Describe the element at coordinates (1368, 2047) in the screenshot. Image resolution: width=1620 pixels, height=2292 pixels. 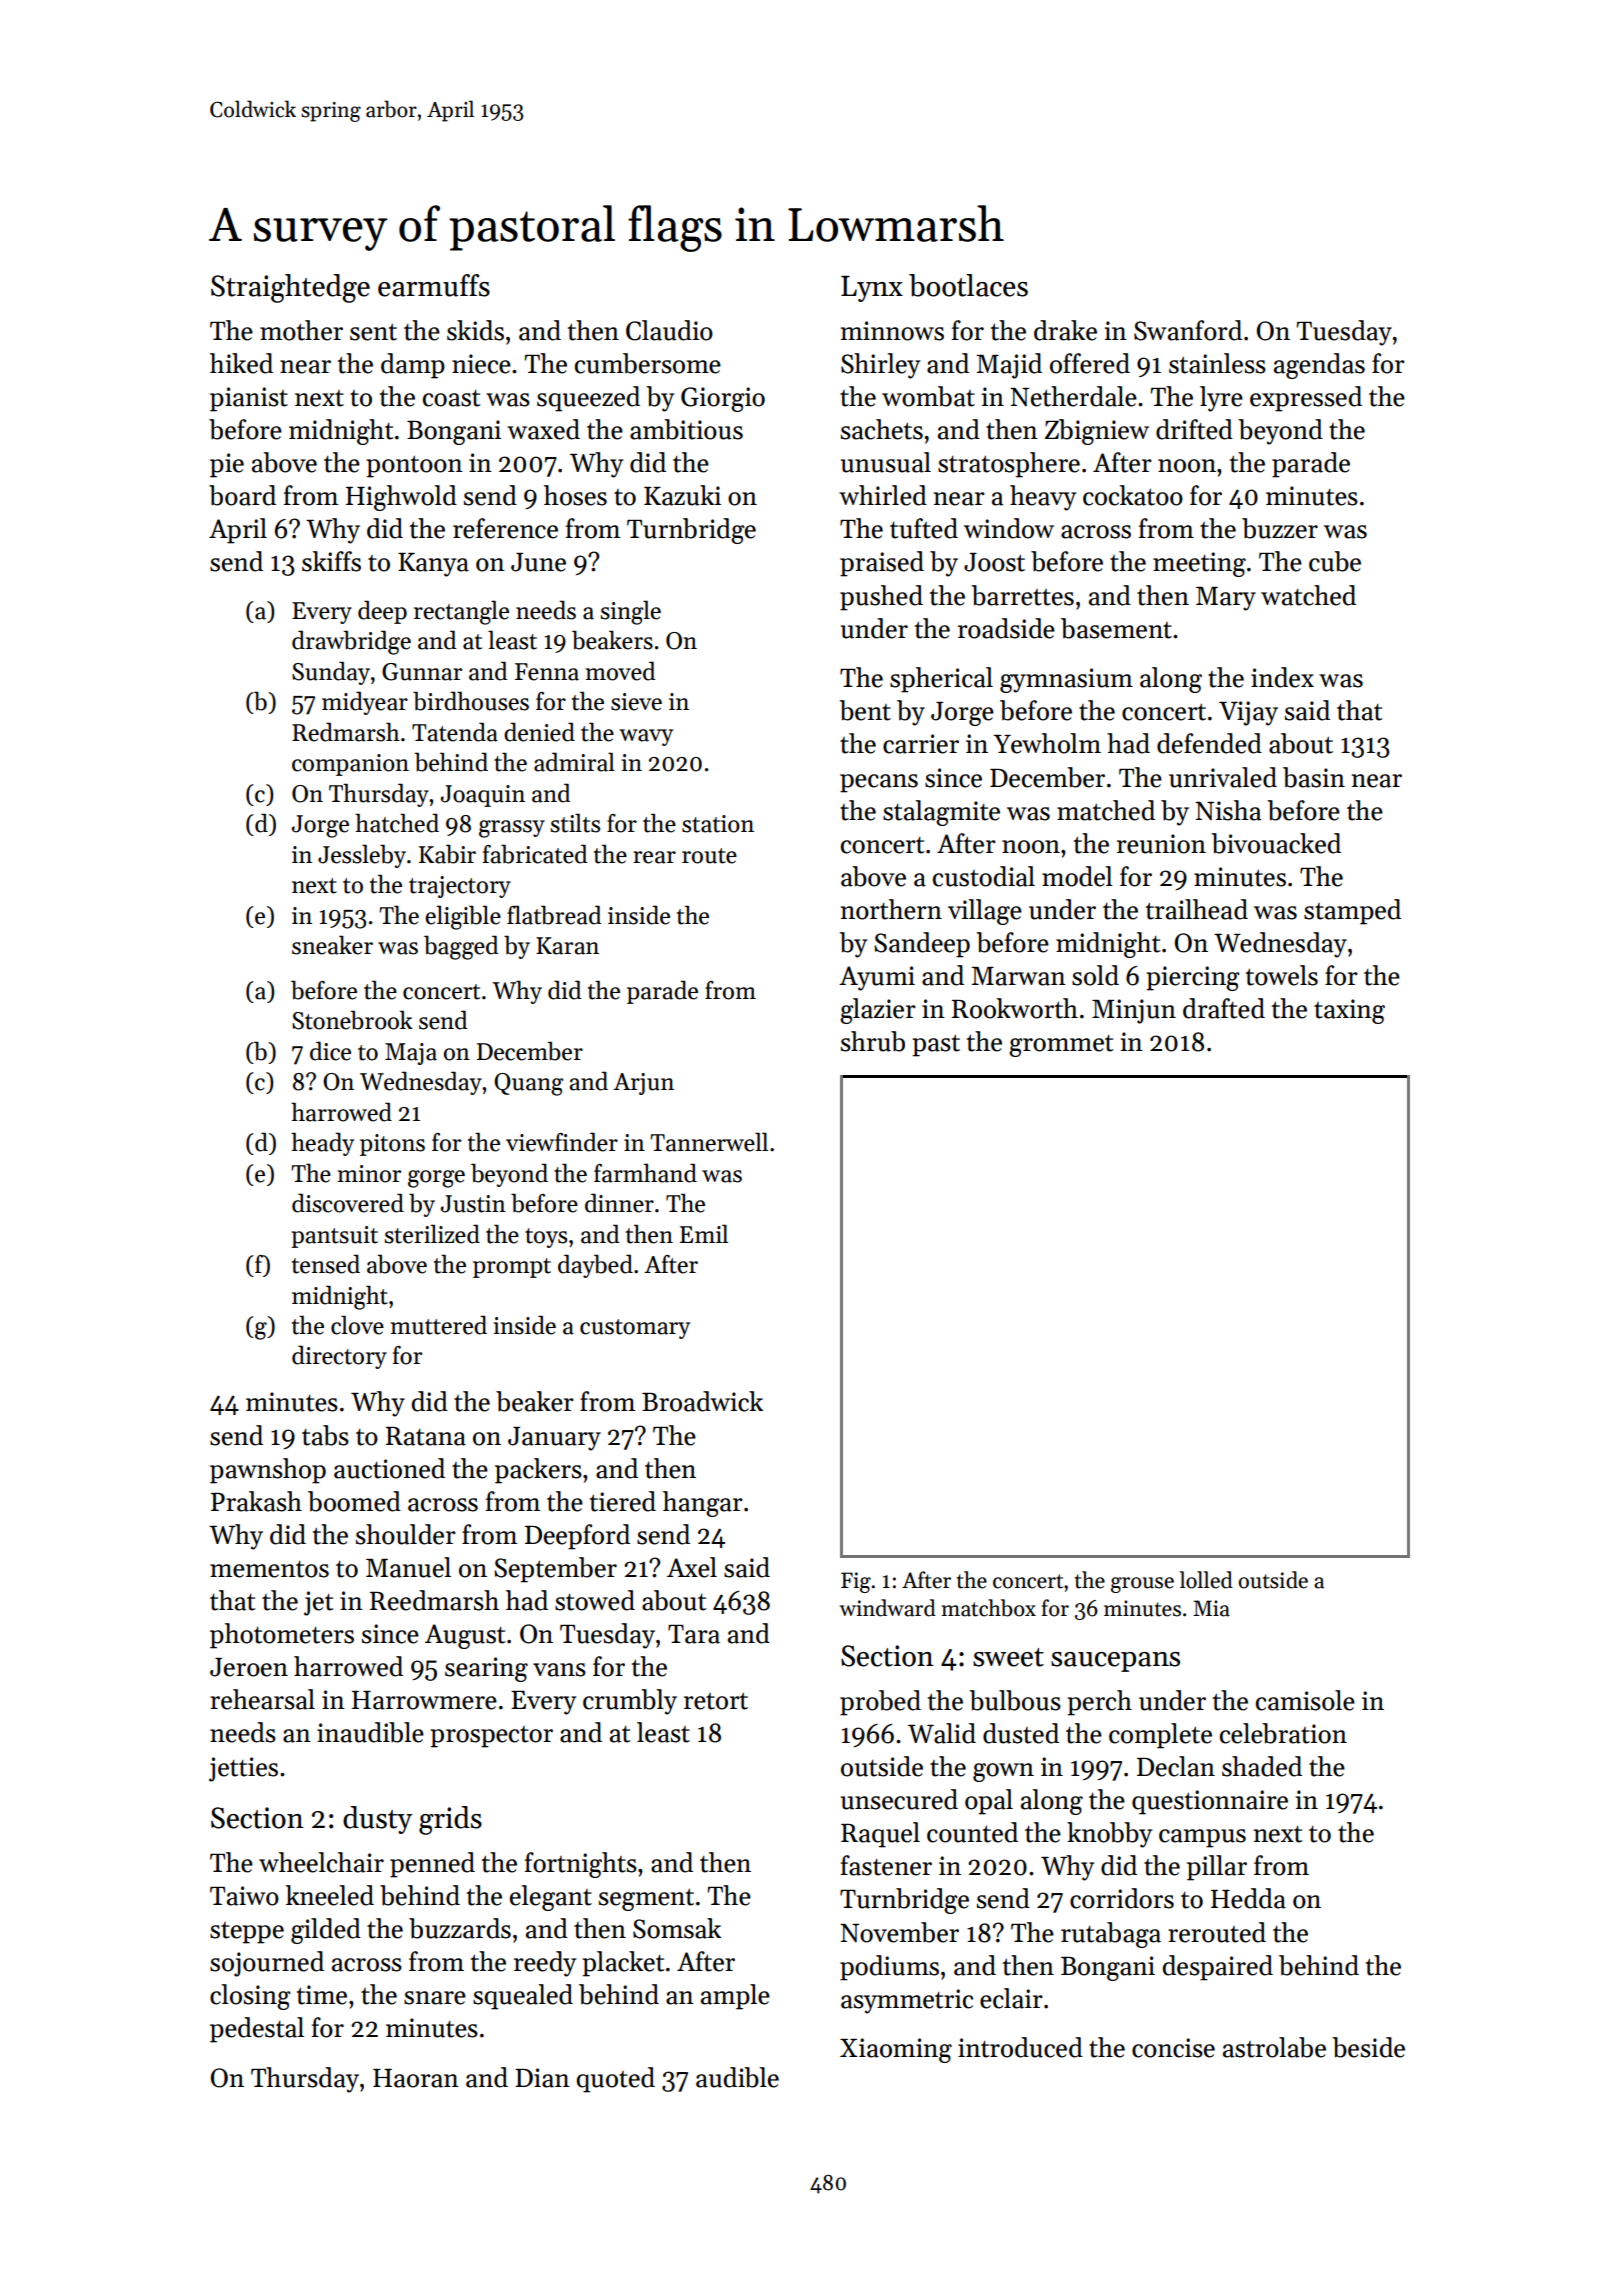
I see `beside` at that location.
